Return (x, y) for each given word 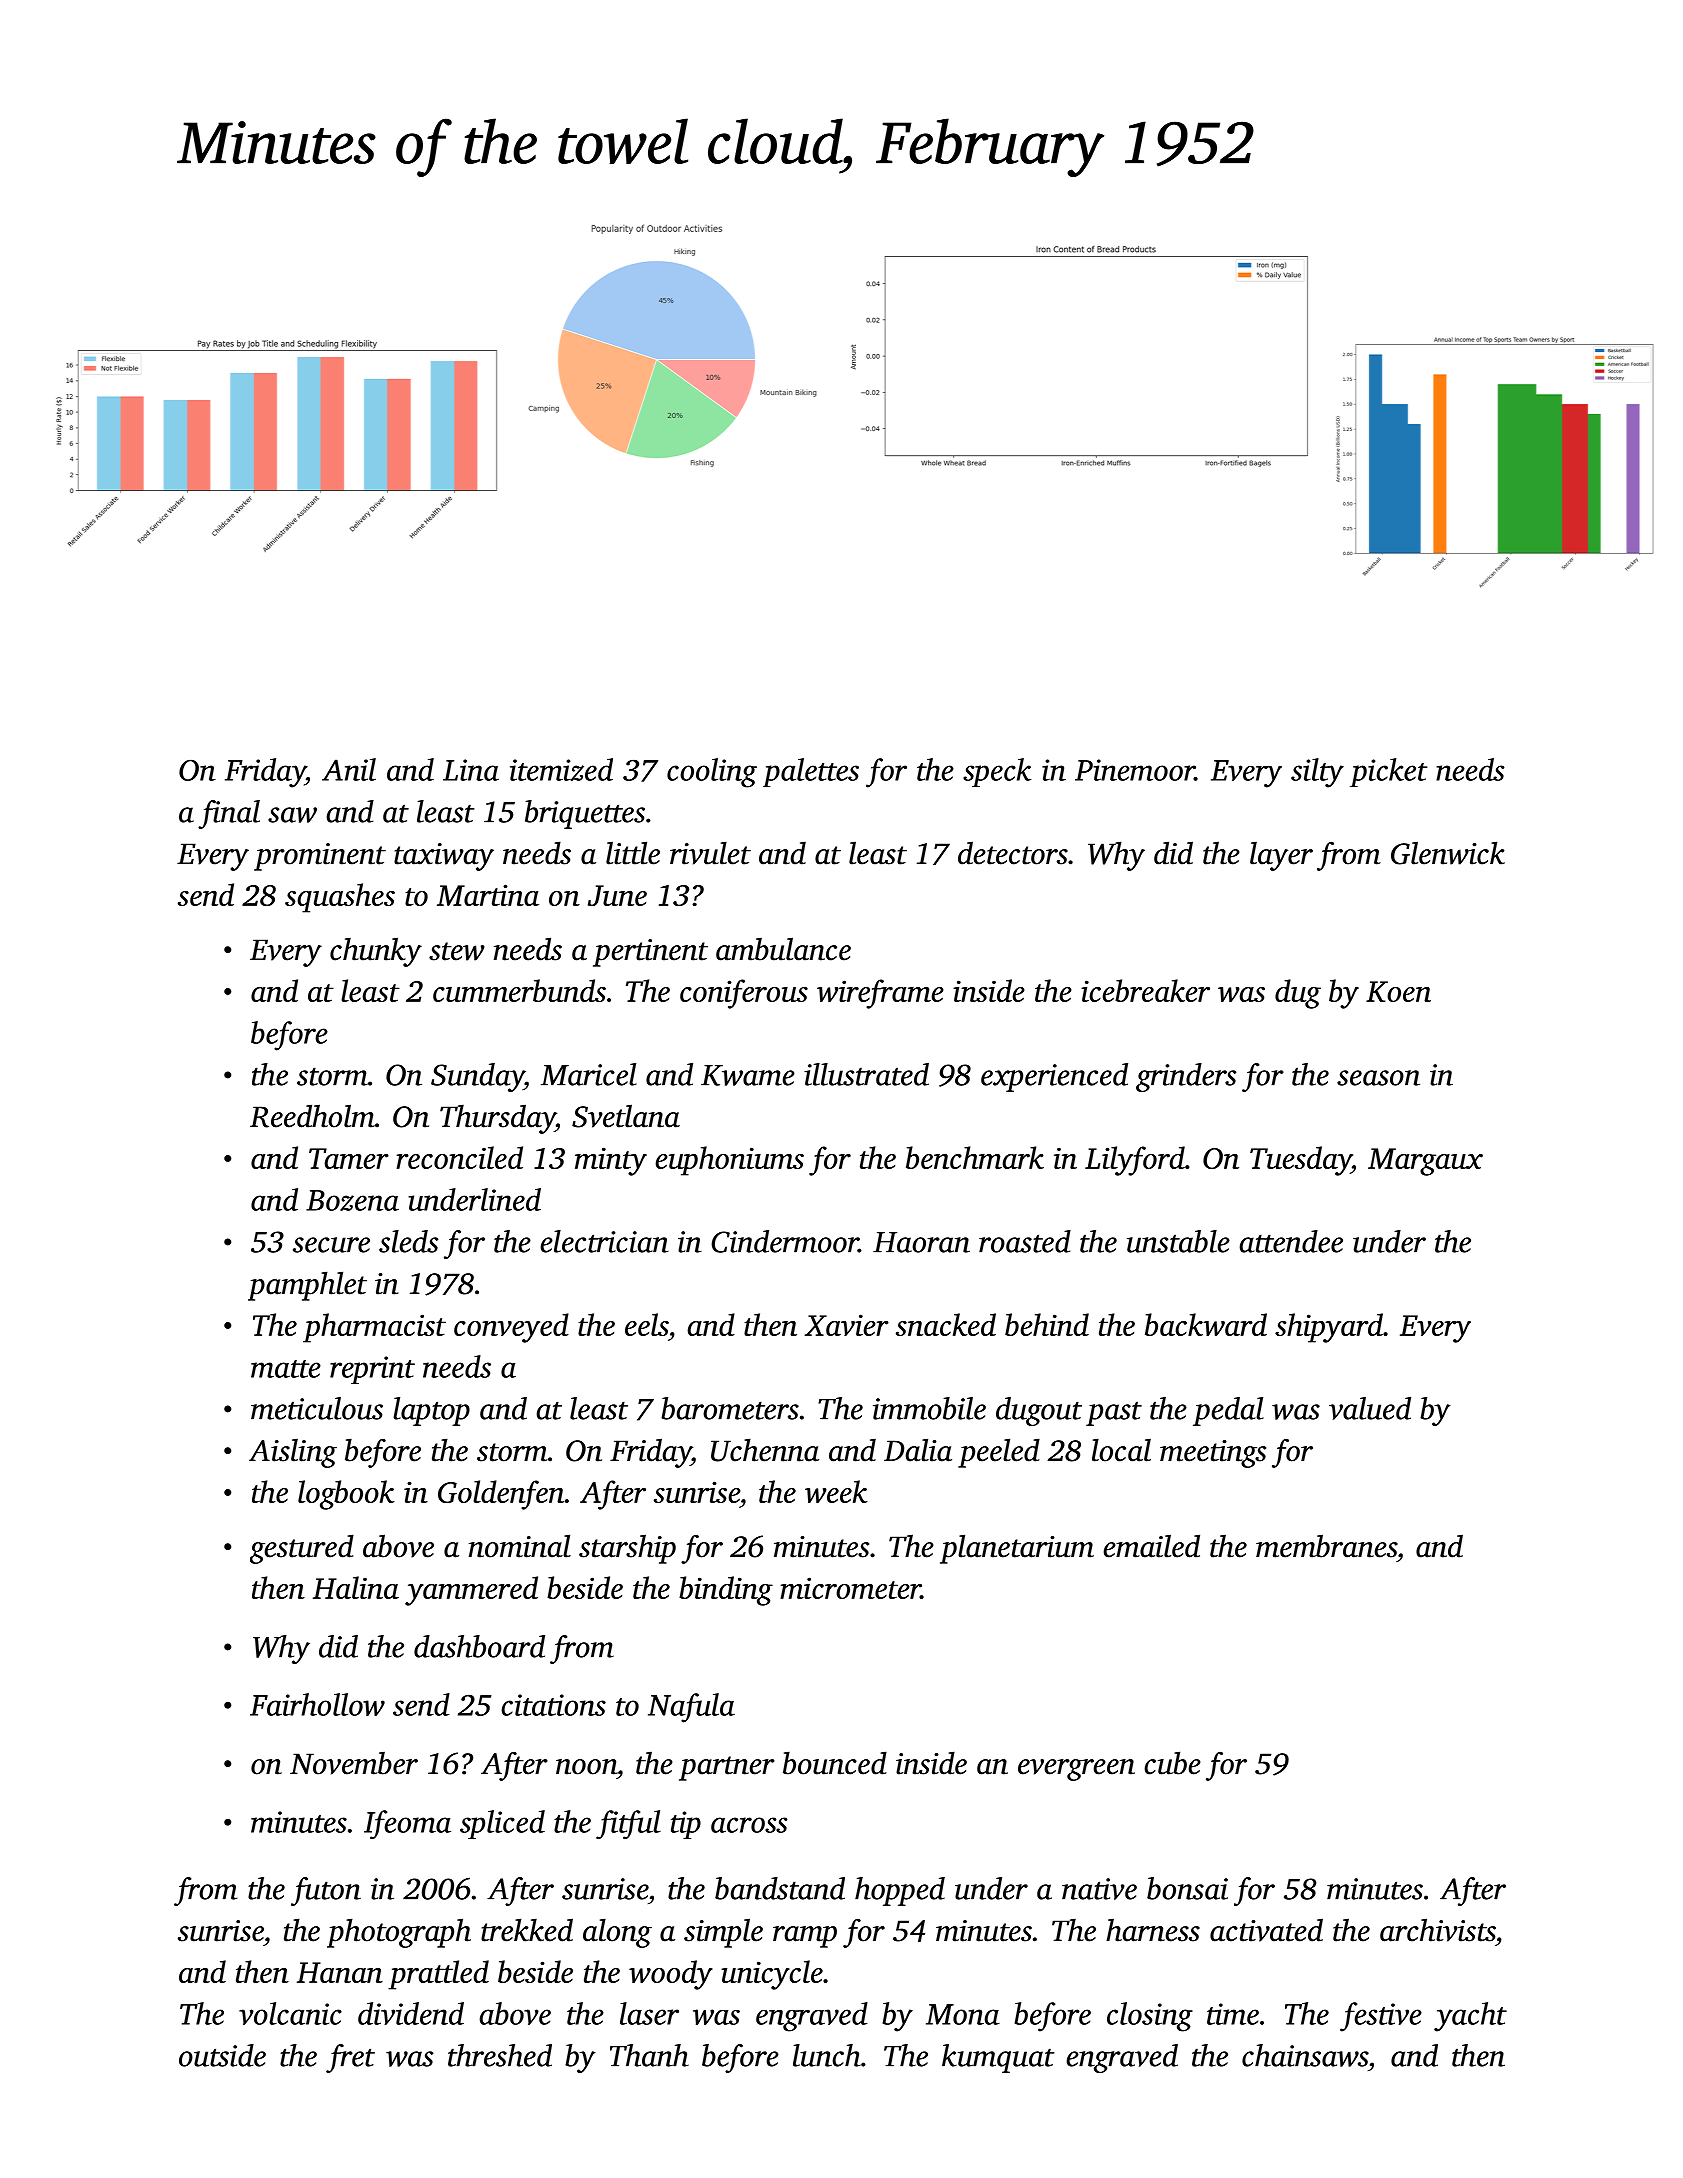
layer (1281, 856)
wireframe (880, 994)
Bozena (352, 1200)
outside (222, 2055)
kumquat (998, 2058)
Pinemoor (1135, 770)
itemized (561, 769)
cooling (712, 773)
